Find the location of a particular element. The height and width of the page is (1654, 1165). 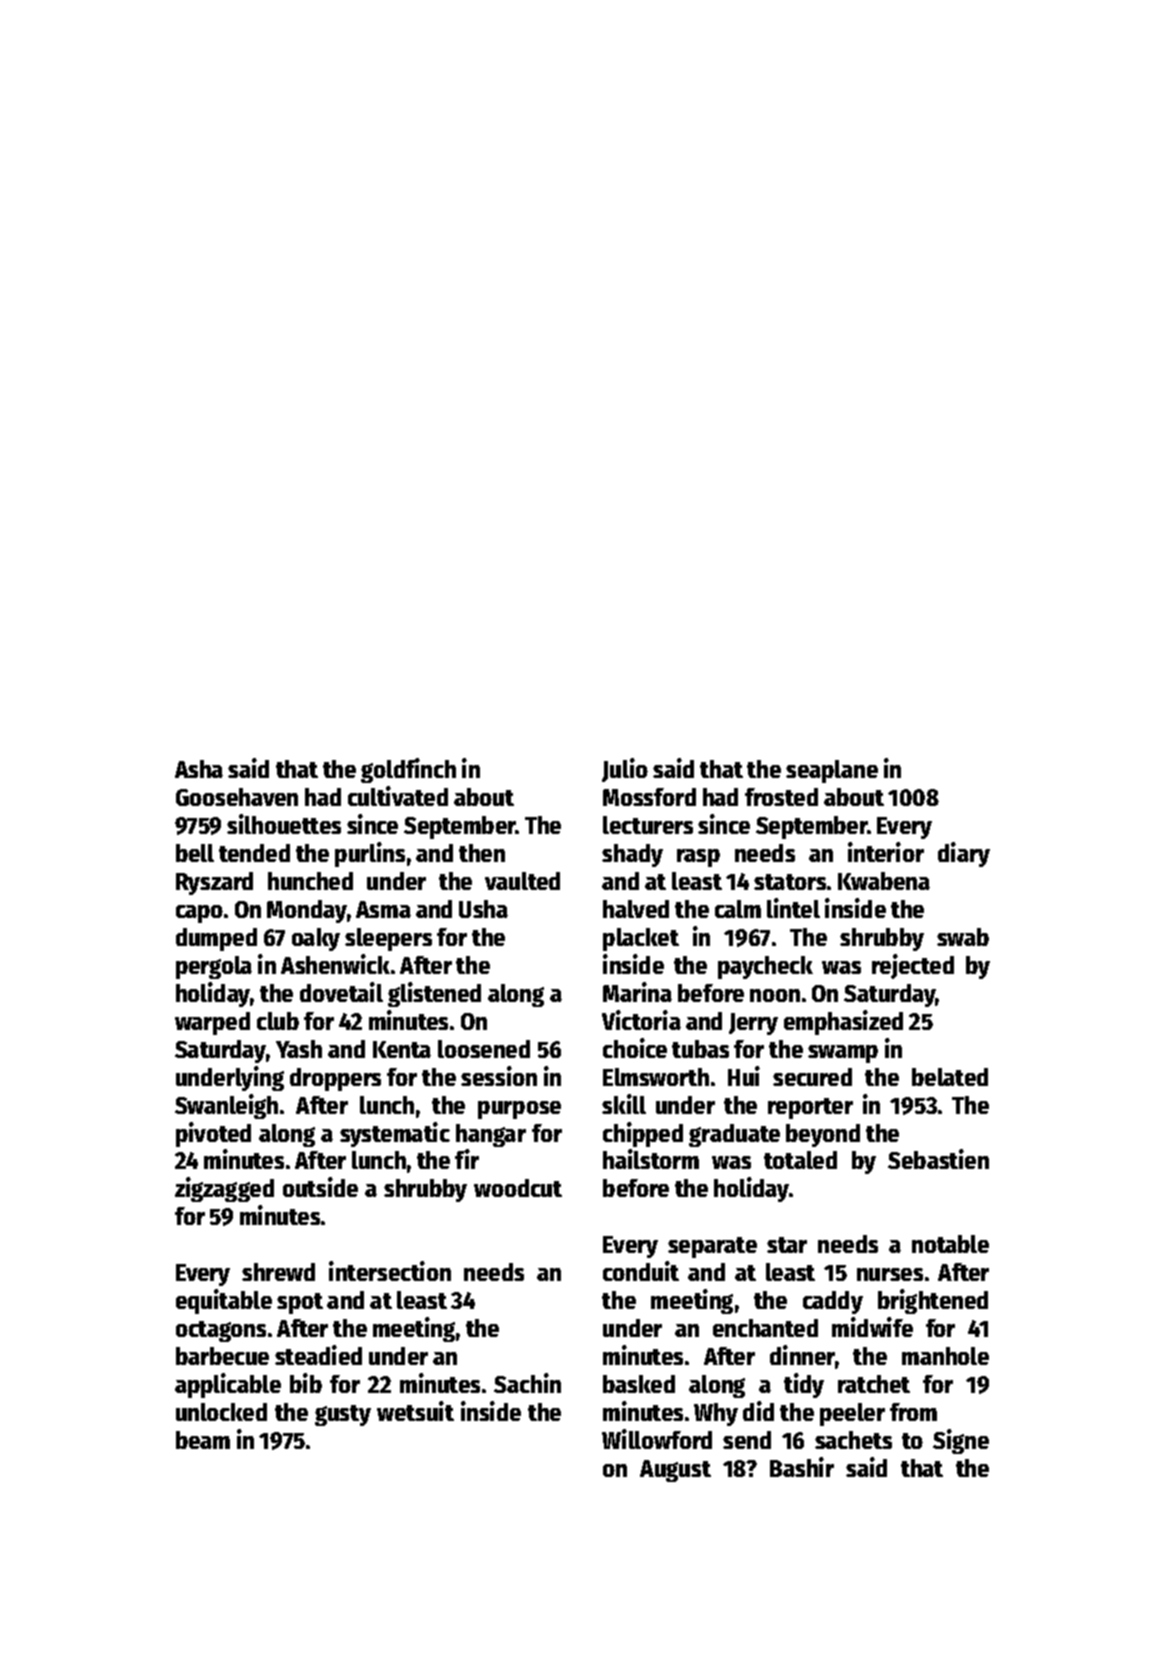

gusty is located at coordinates (343, 1415).
